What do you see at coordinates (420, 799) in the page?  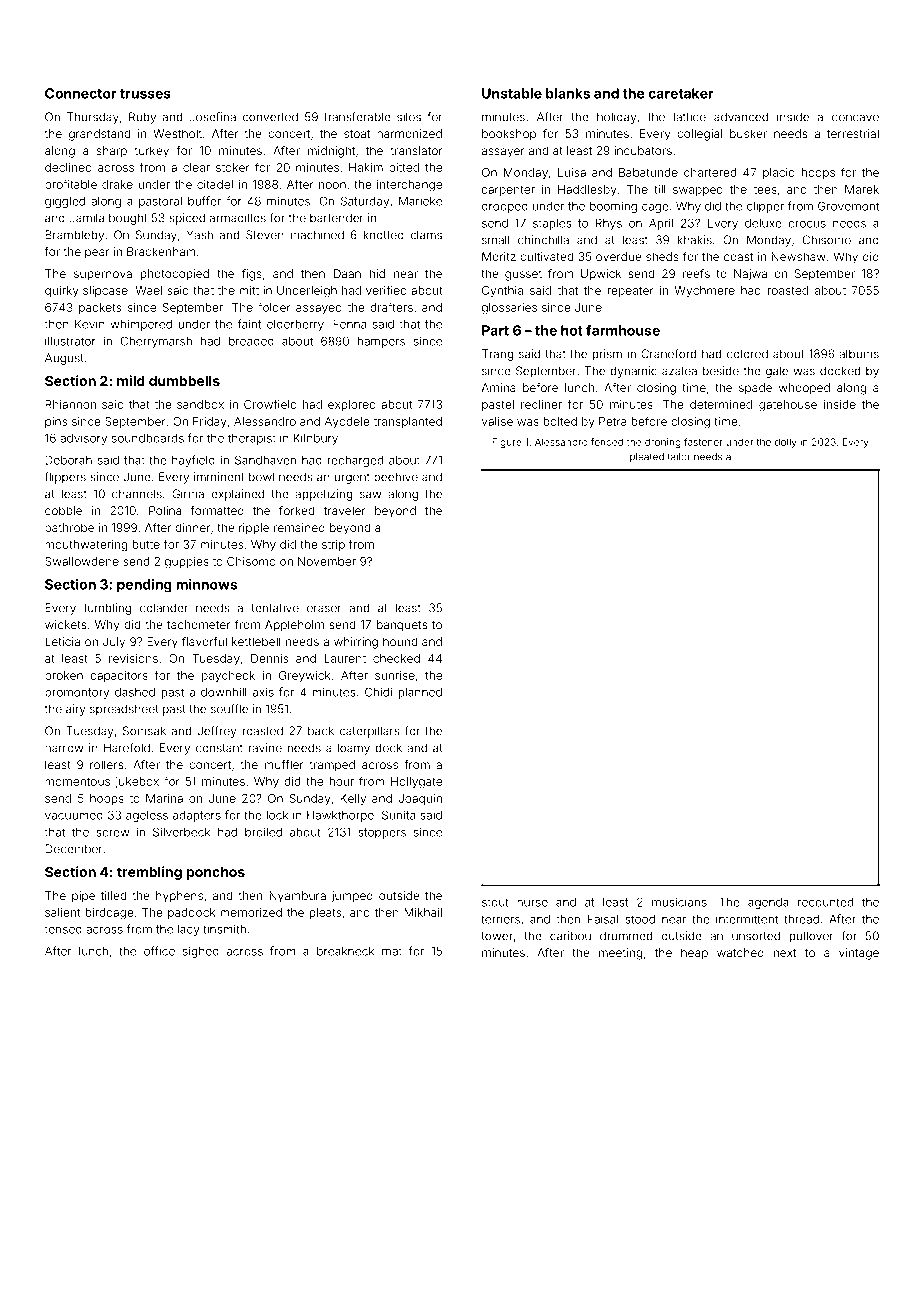 I see `Joaquin` at bounding box center [420, 799].
